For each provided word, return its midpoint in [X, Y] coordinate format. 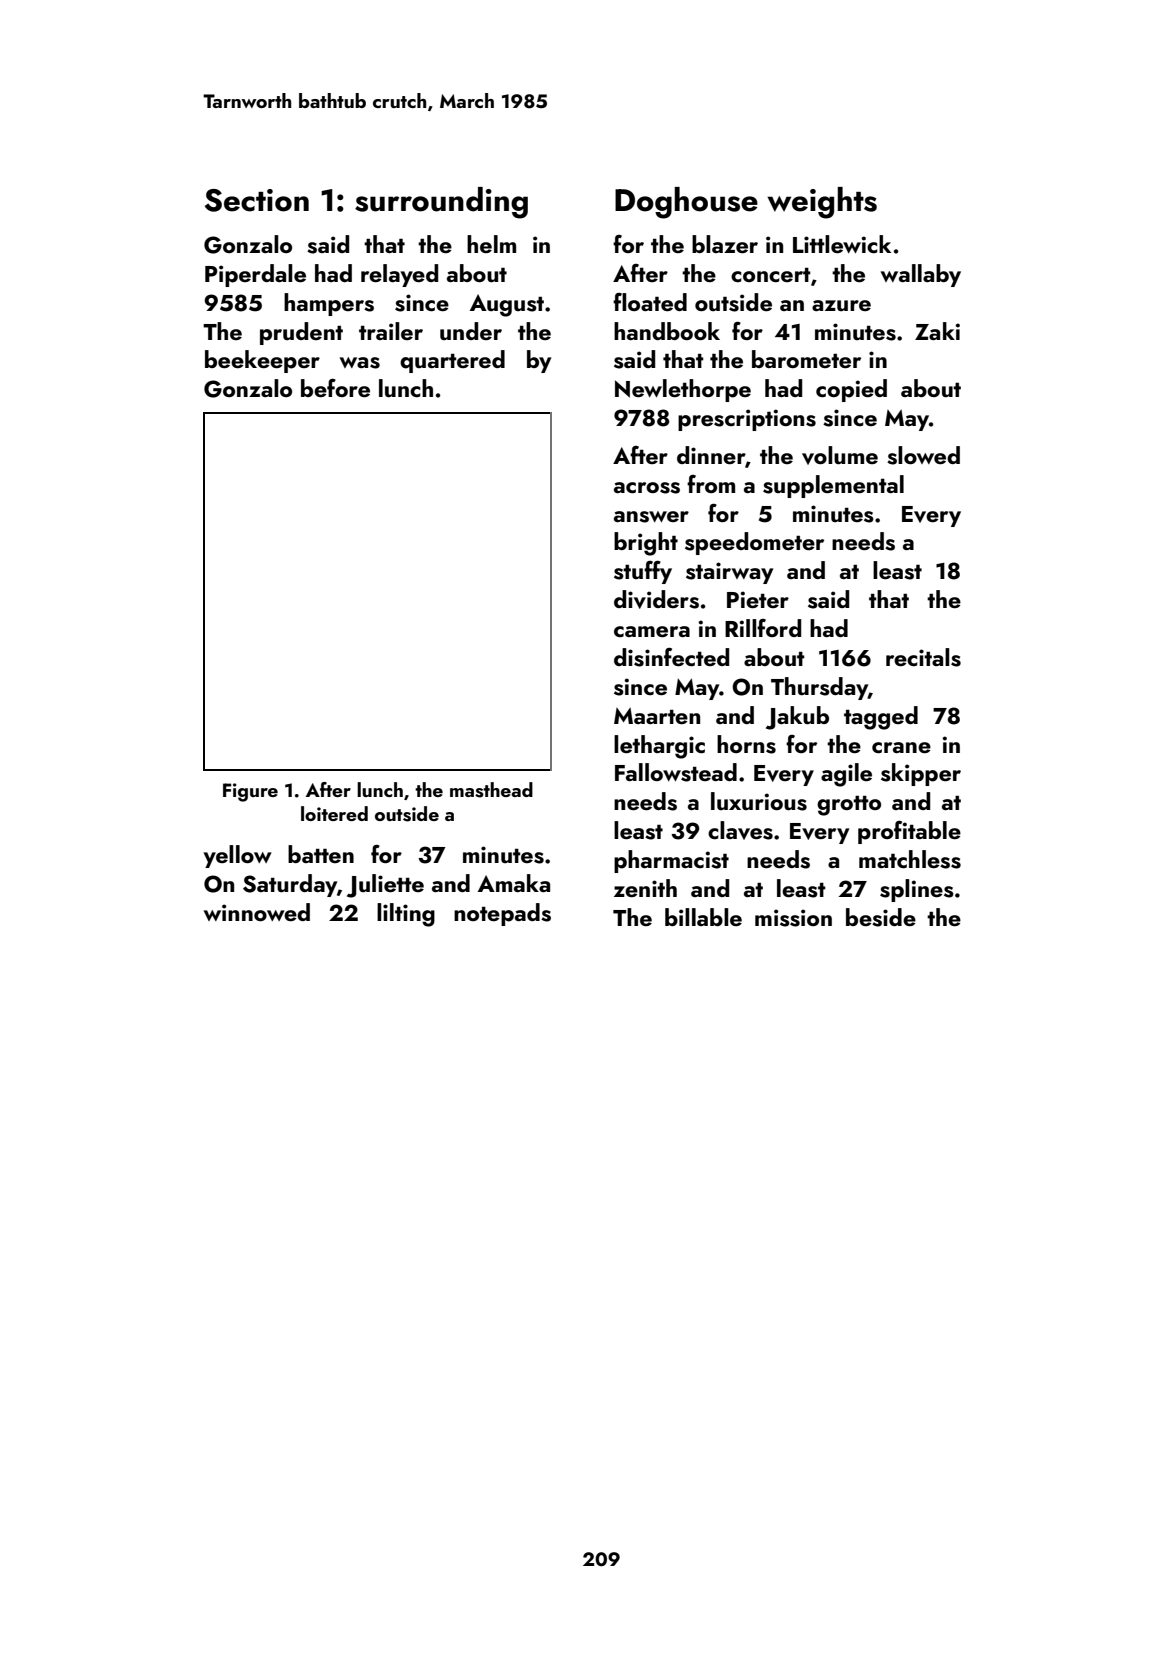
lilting [406, 915]
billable [703, 917]
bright [646, 544]
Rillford [763, 628]
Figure [250, 792]
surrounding [441, 203]
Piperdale [255, 275]
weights [822, 203]
